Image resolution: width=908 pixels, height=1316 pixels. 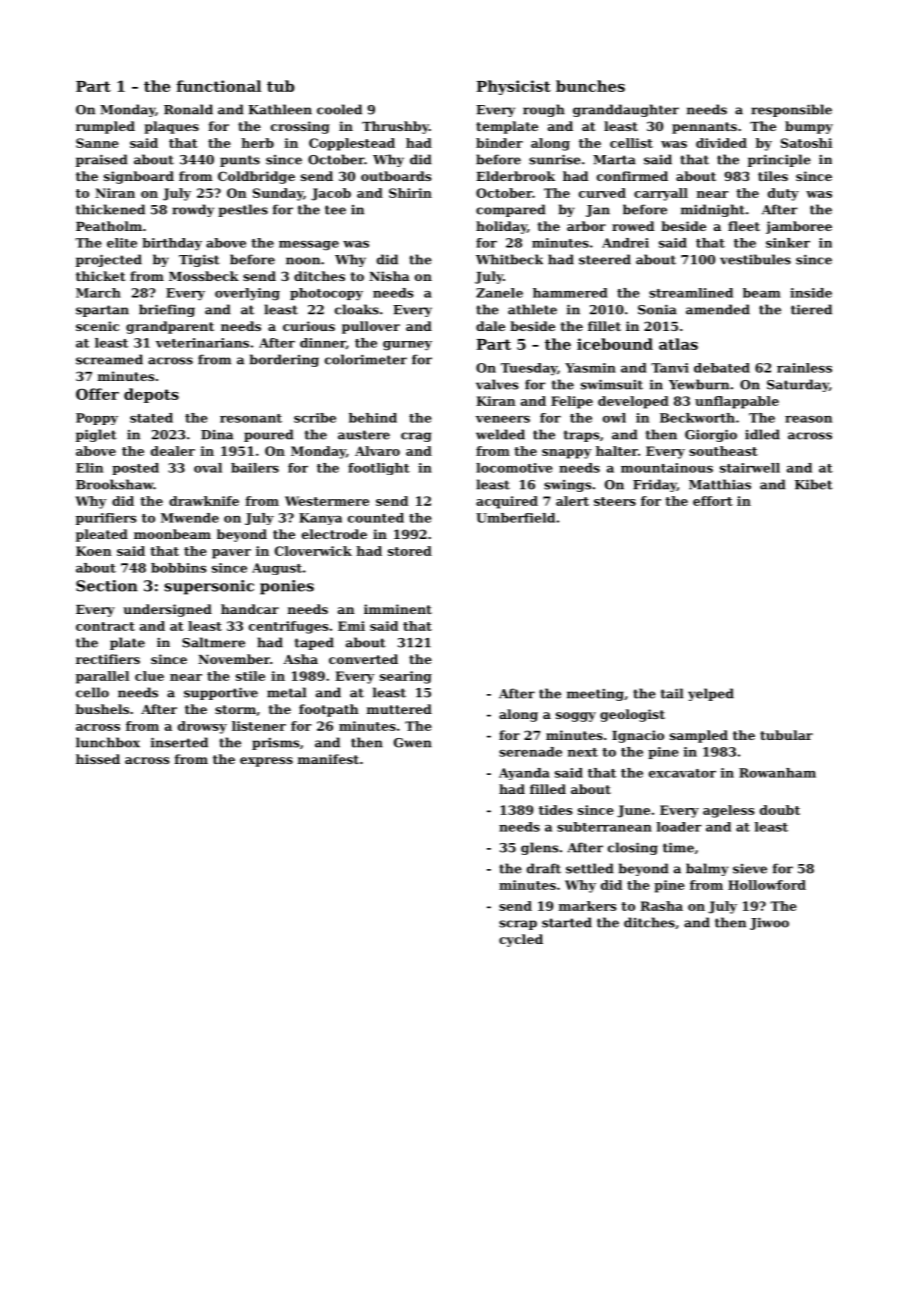 I want to click on bunches, so click(x=590, y=86).
